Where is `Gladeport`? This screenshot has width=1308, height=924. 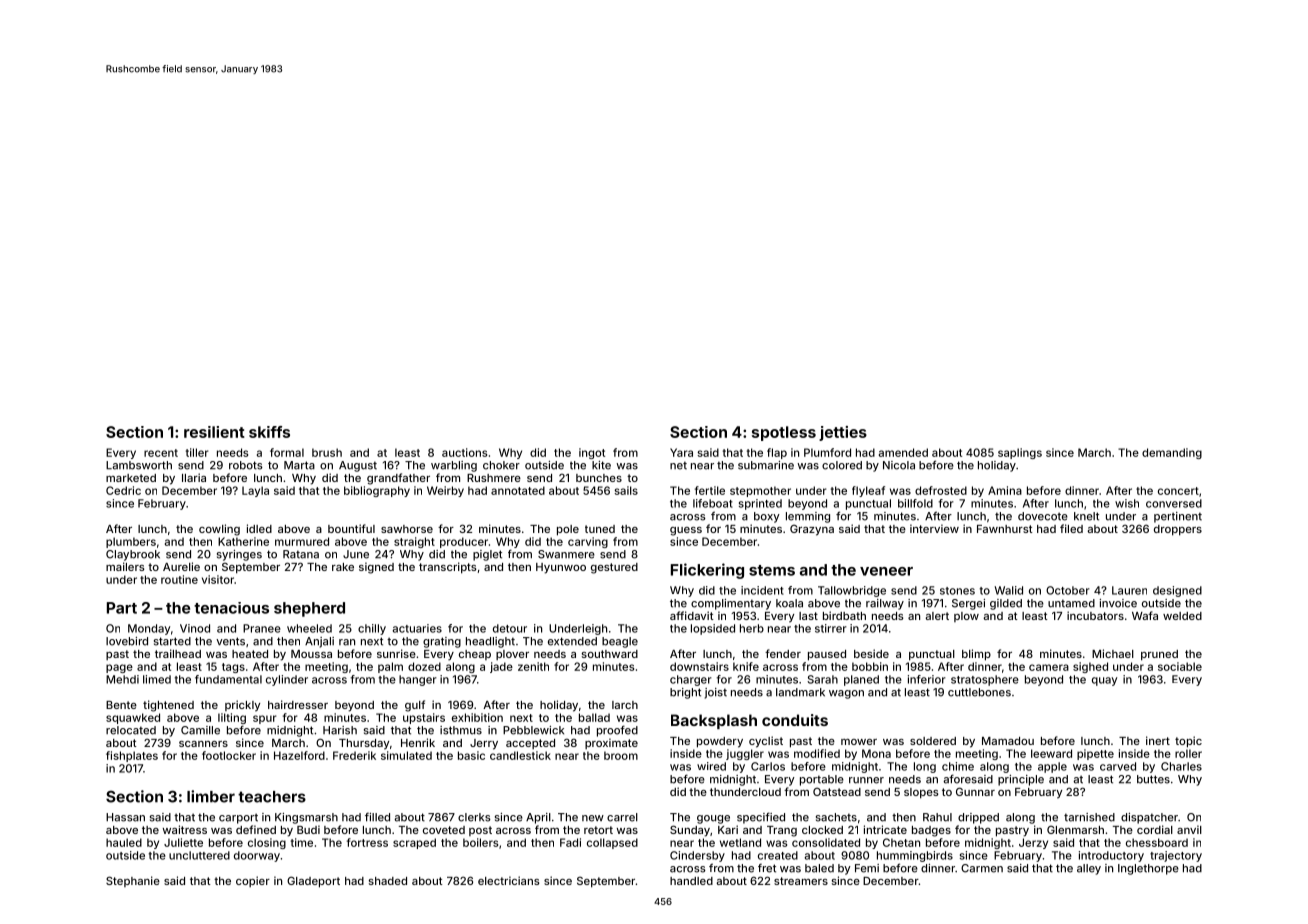
Gladeport is located at coordinates (313, 882).
